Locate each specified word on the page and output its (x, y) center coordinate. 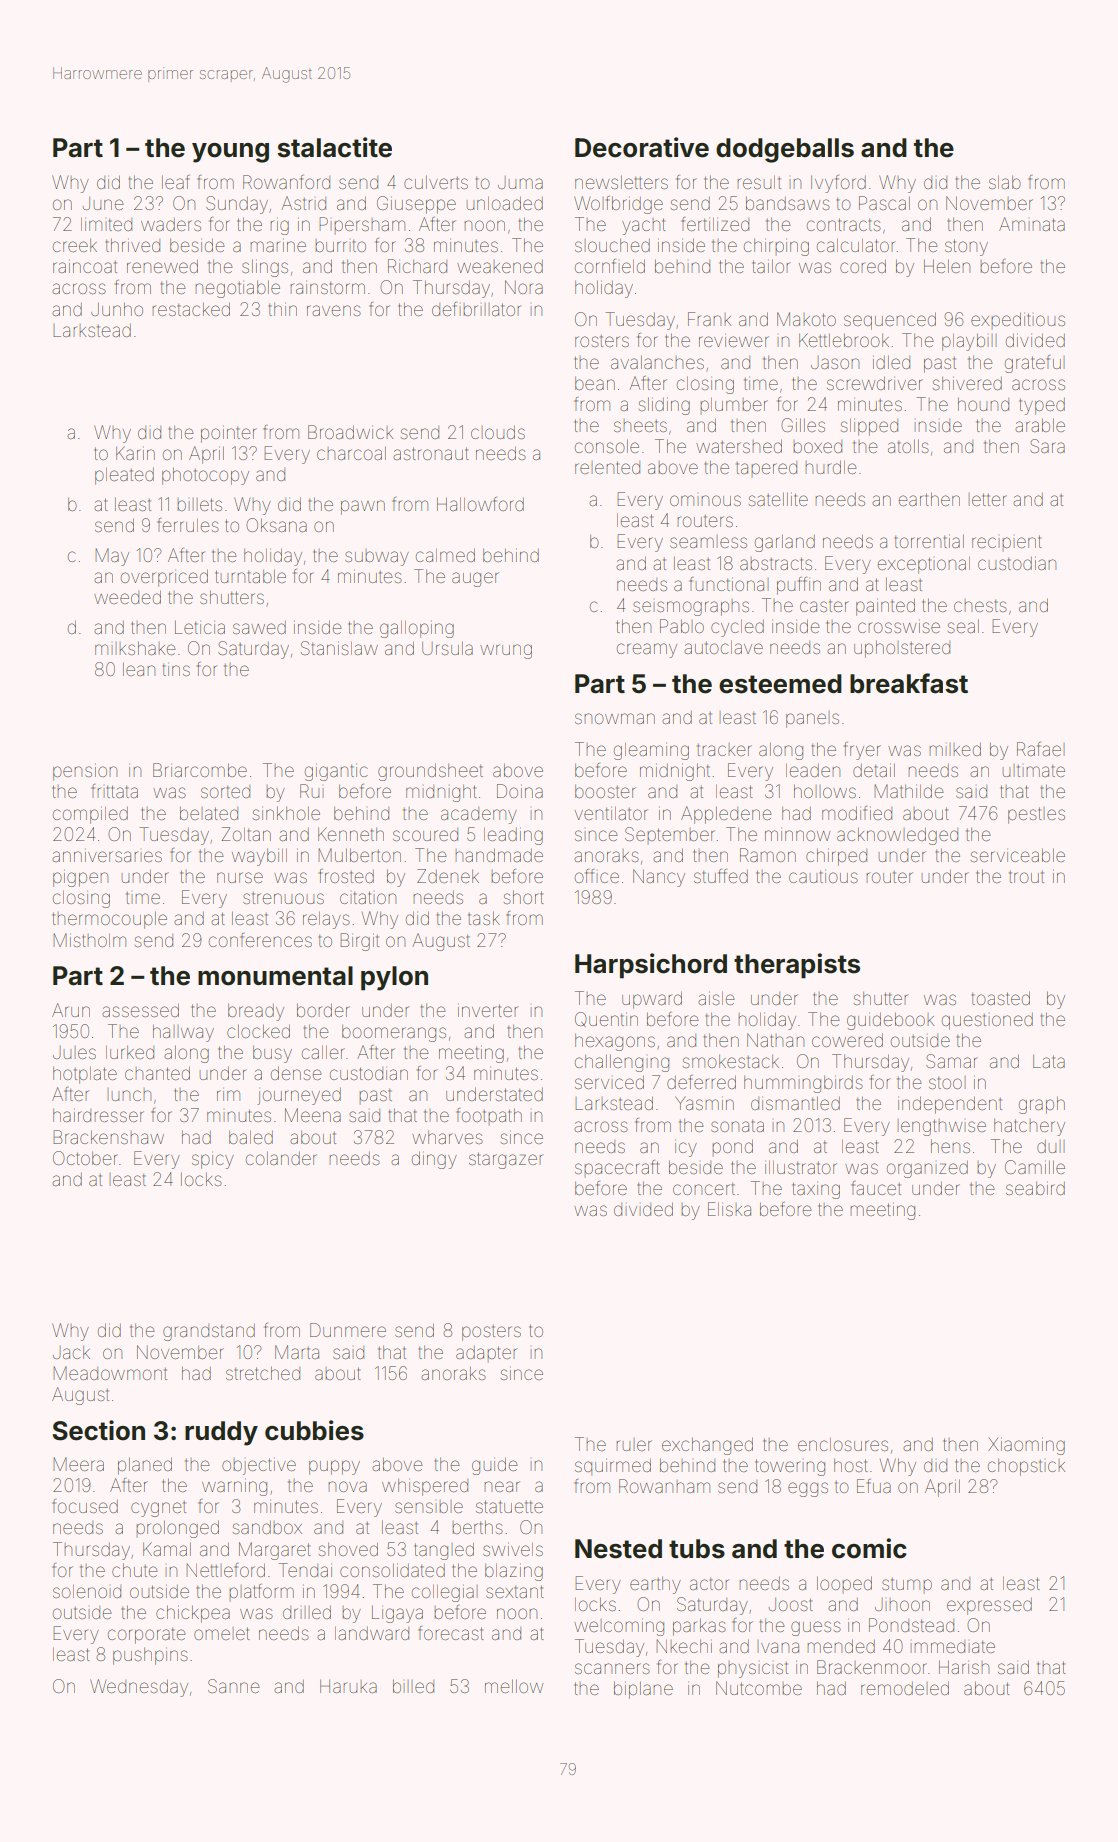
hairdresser (98, 1115)
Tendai (305, 1570)
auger (475, 579)
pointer (229, 435)
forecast (451, 1633)
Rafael (1039, 749)
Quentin (606, 1019)
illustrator (801, 1167)
